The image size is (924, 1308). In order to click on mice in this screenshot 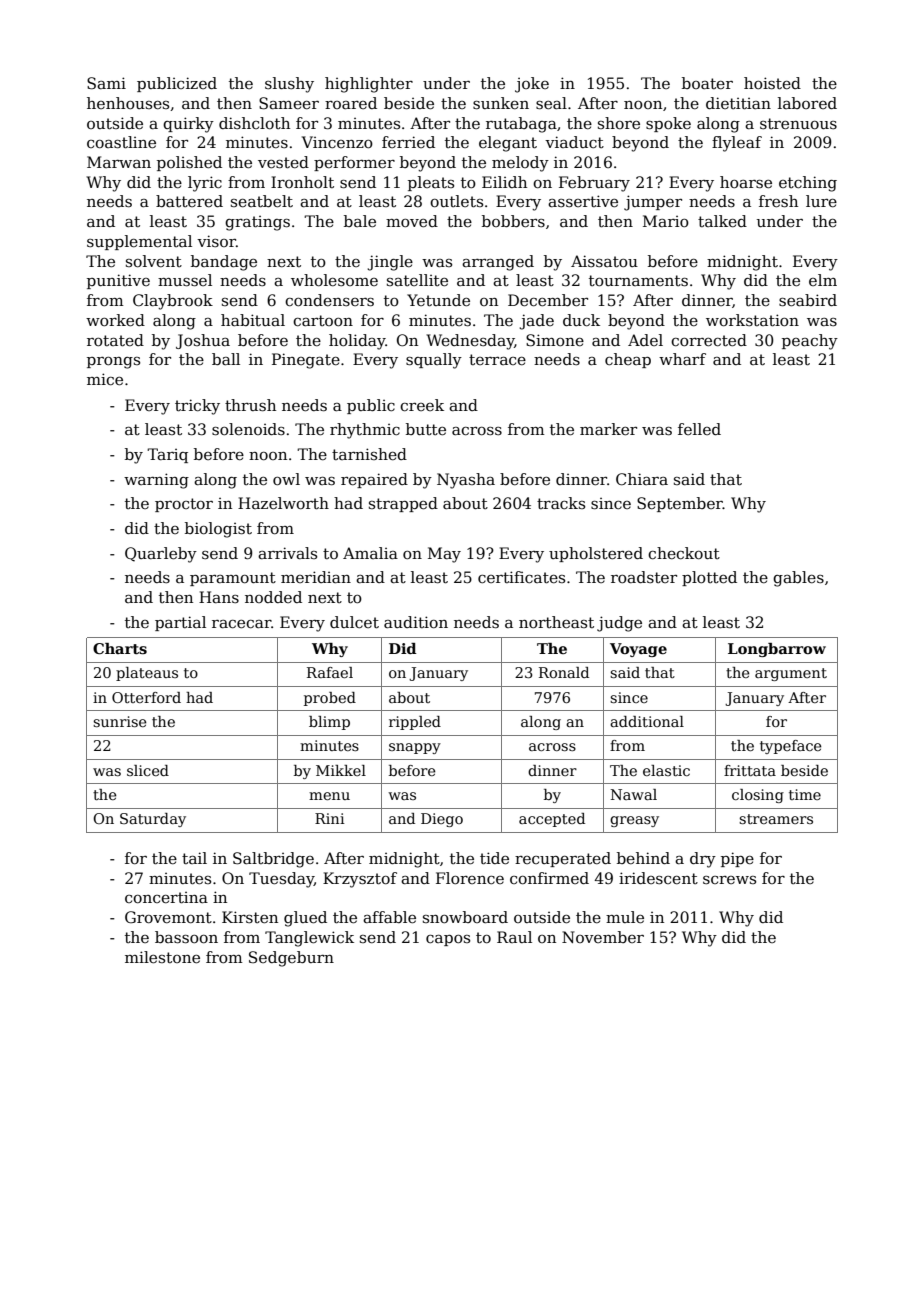, I will do `click(105, 379)`.
